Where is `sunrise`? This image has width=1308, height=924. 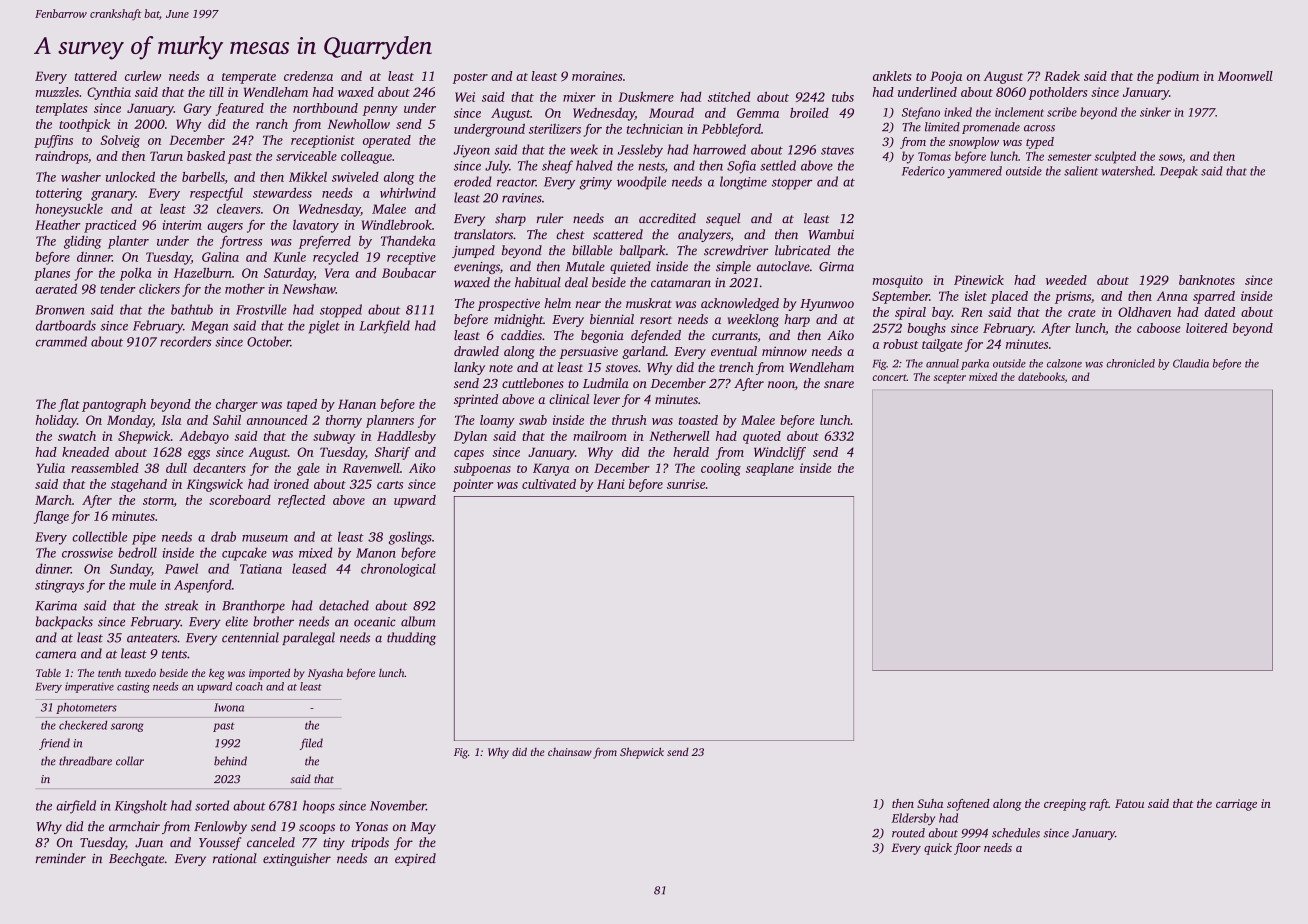
sunrise is located at coordinates (686, 484).
